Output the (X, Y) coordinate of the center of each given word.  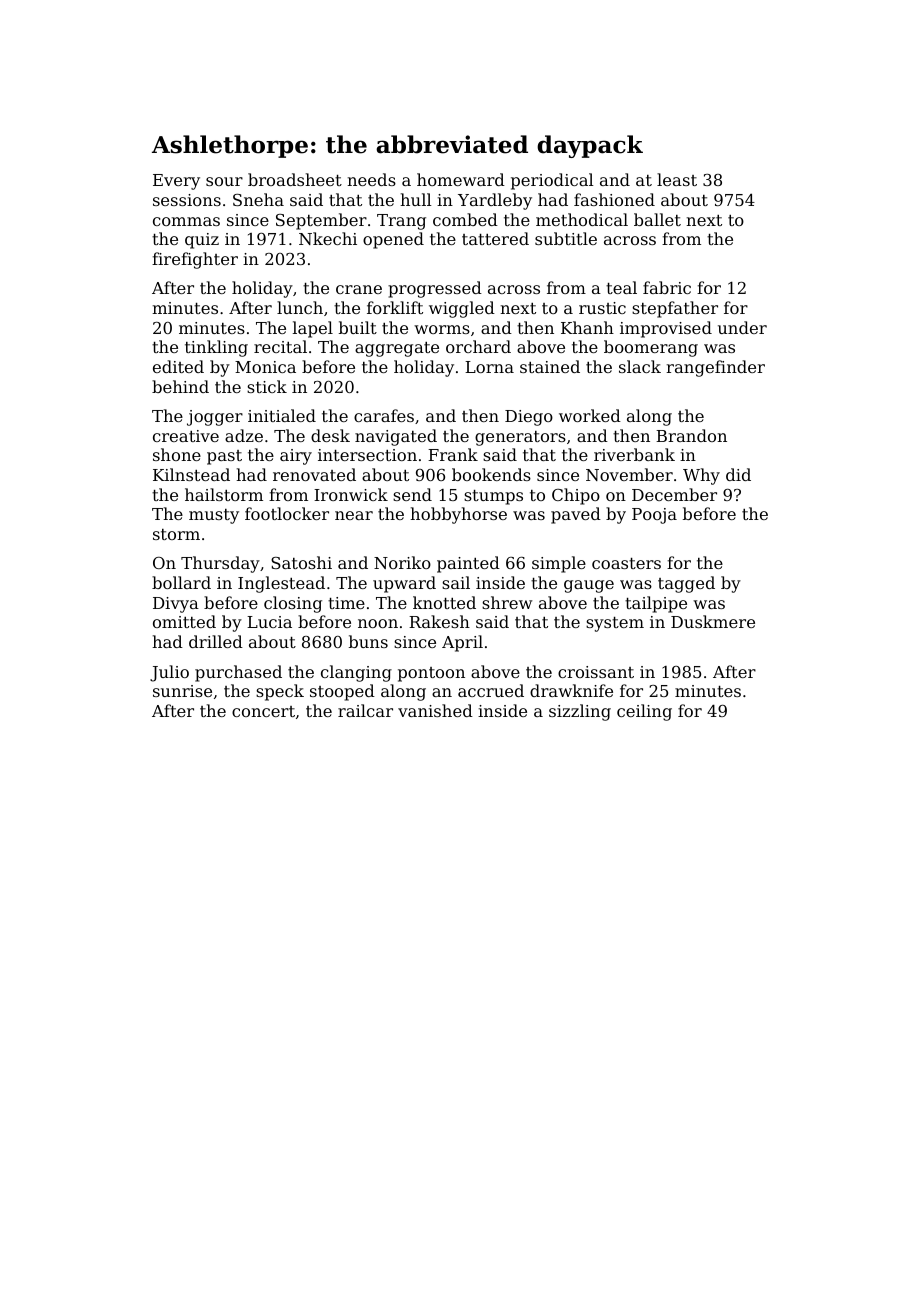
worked (590, 415)
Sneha (258, 199)
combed (465, 219)
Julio (169, 673)
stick (267, 386)
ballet (657, 219)
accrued (491, 690)
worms (442, 329)
